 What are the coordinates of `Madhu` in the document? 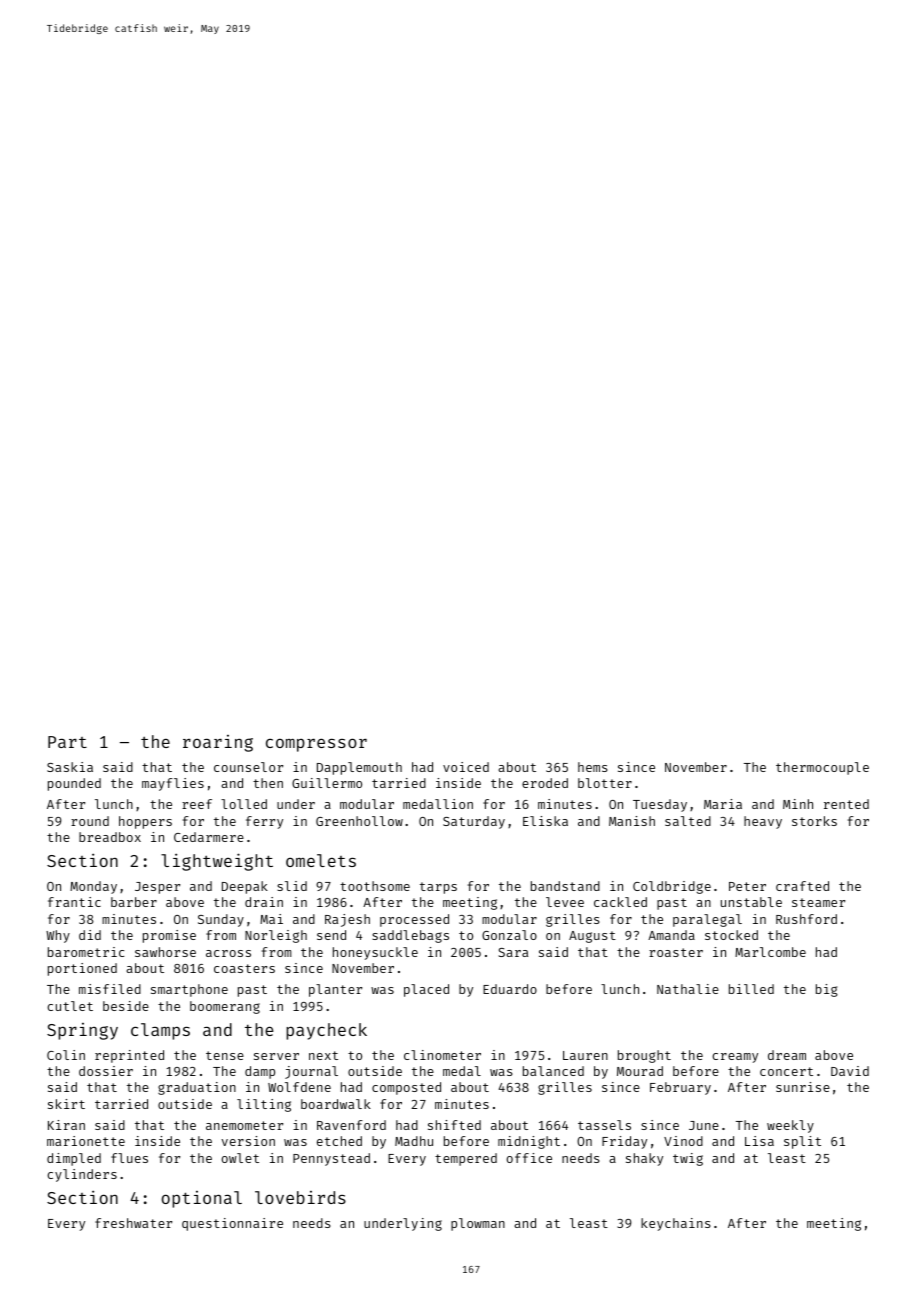 It's located at (414, 1141).
